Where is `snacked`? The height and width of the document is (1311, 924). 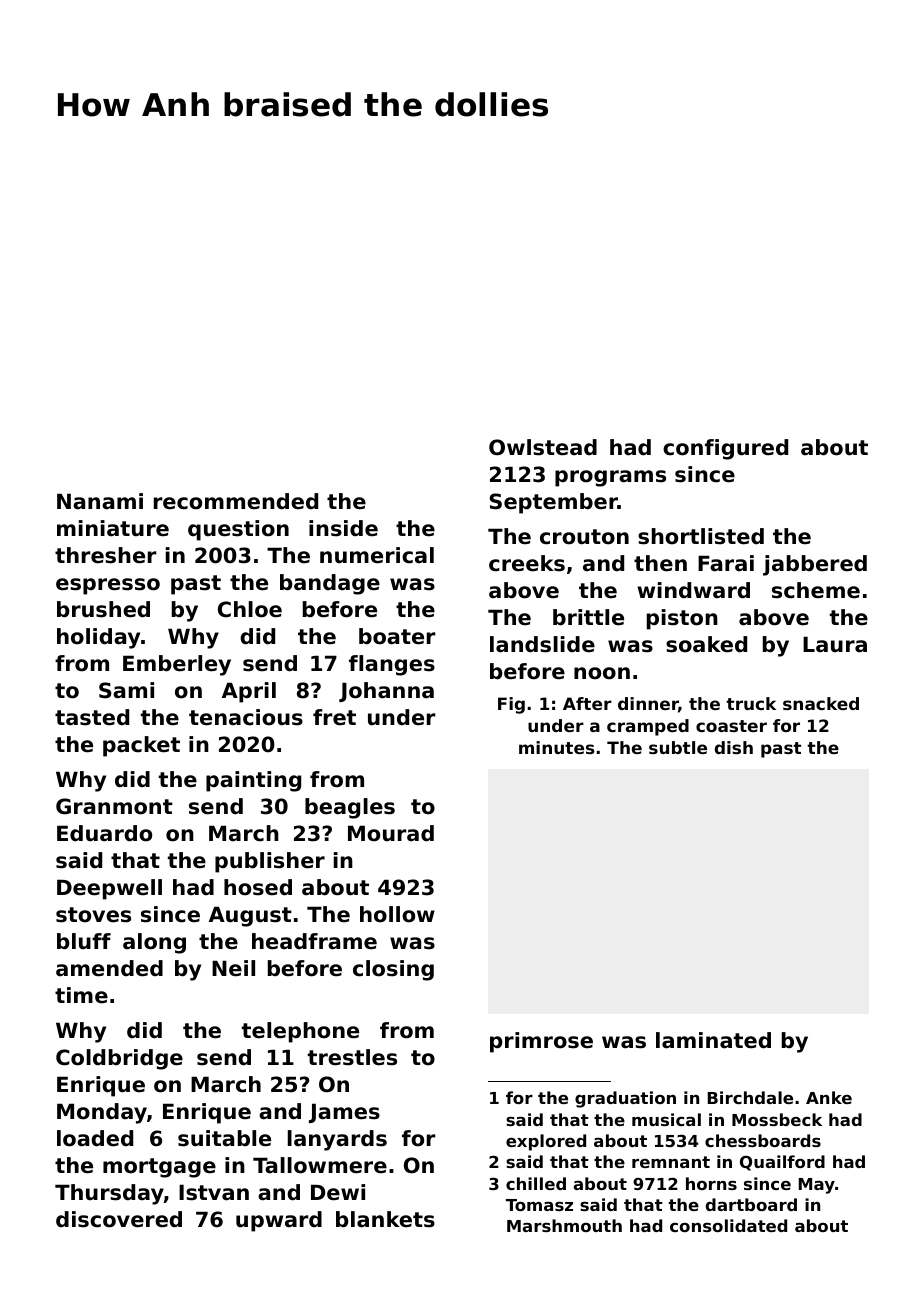 snacked is located at coordinates (821, 703).
